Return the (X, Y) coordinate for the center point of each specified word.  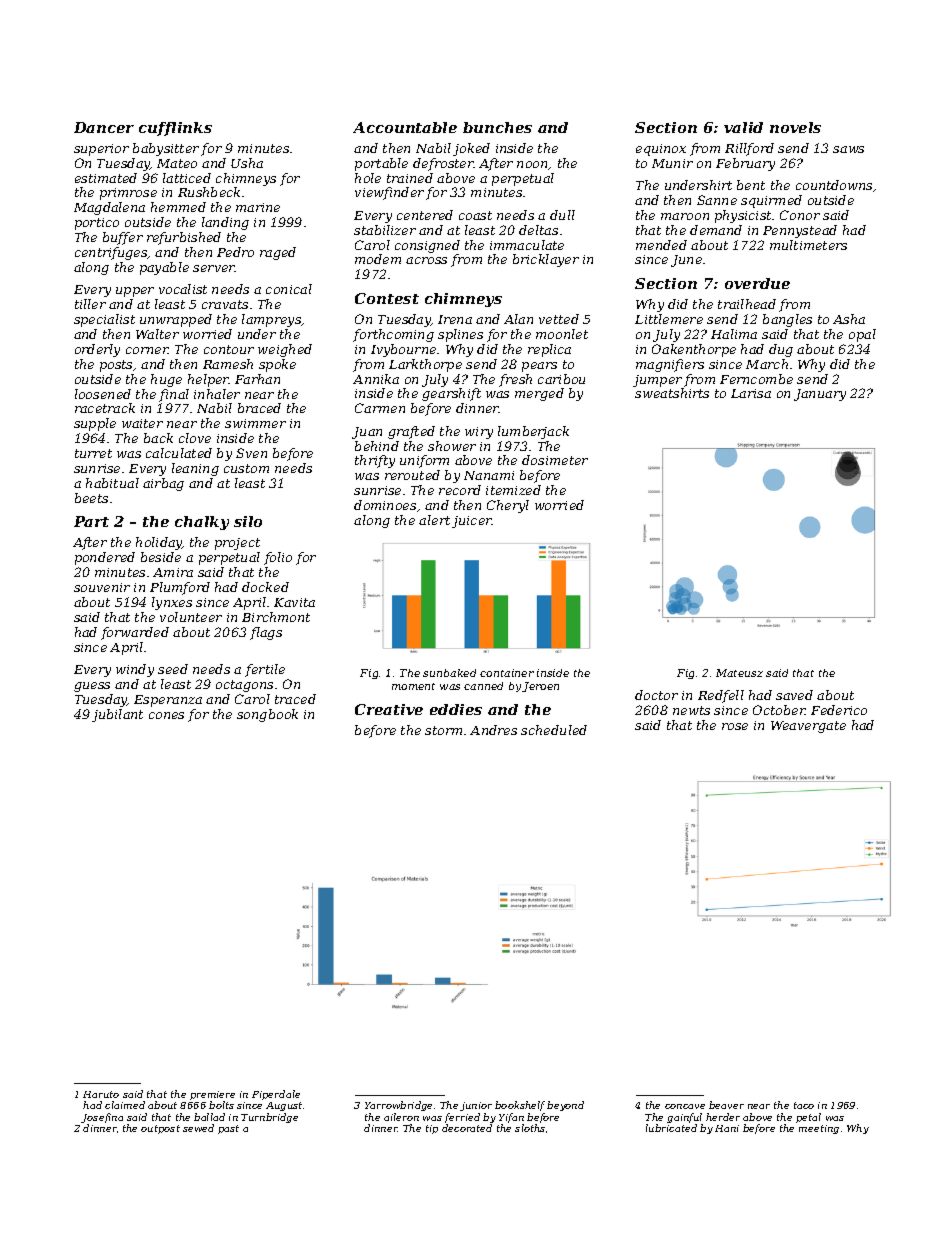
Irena (455, 319)
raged (278, 253)
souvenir (102, 587)
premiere (212, 1095)
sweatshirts (672, 393)
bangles (787, 320)
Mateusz (739, 673)
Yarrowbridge (398, 1106)
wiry (479, 433)
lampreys (272, 320)
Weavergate (808, 727)
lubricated (671, 1128)
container (507, 673)
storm (443, 730)
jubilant (117, 715)
